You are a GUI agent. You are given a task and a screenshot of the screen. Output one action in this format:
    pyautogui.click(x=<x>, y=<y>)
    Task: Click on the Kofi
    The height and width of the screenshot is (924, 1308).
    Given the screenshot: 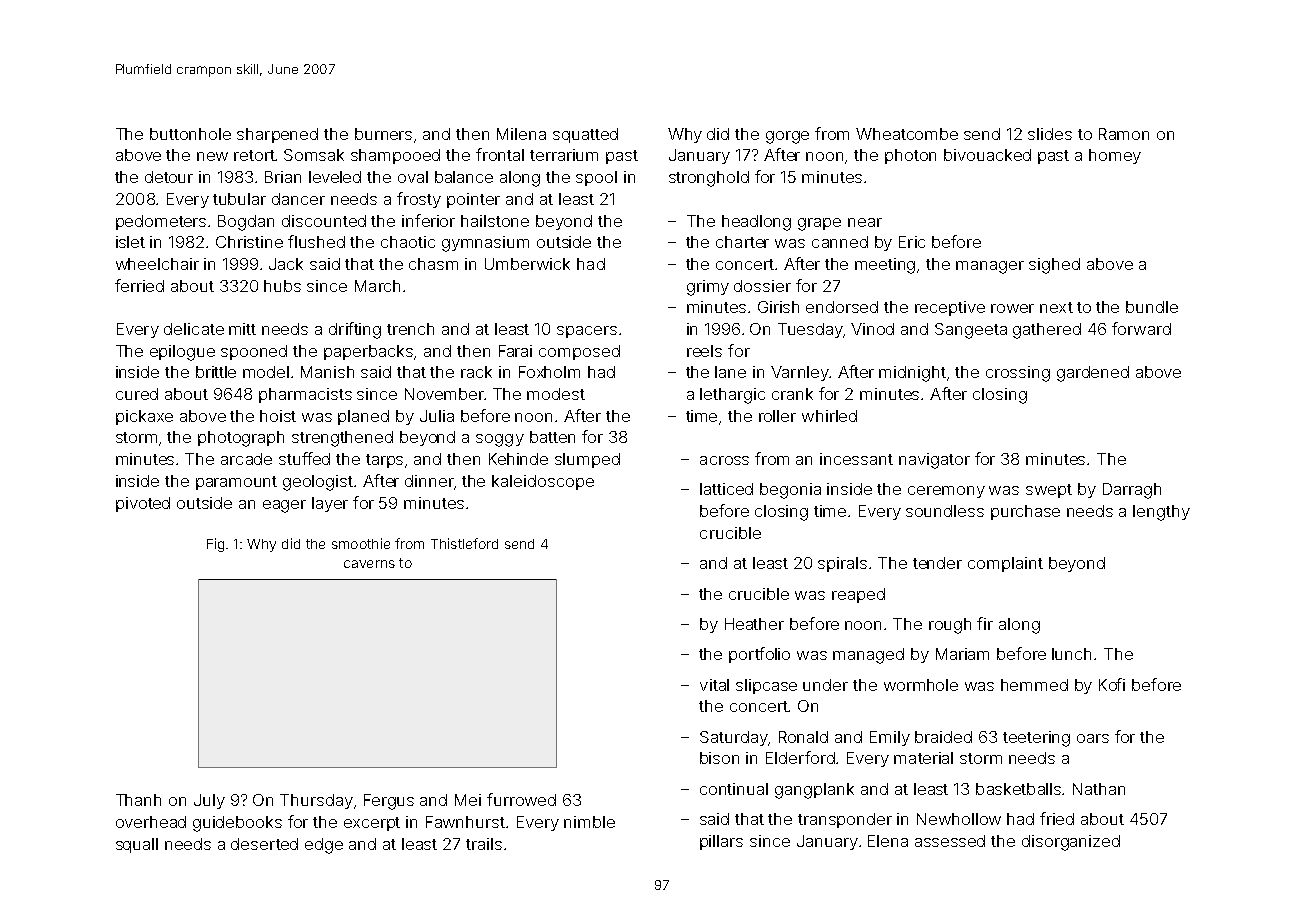 What is the action you would take?
    pyautogui.click(x=1112, y=684)
